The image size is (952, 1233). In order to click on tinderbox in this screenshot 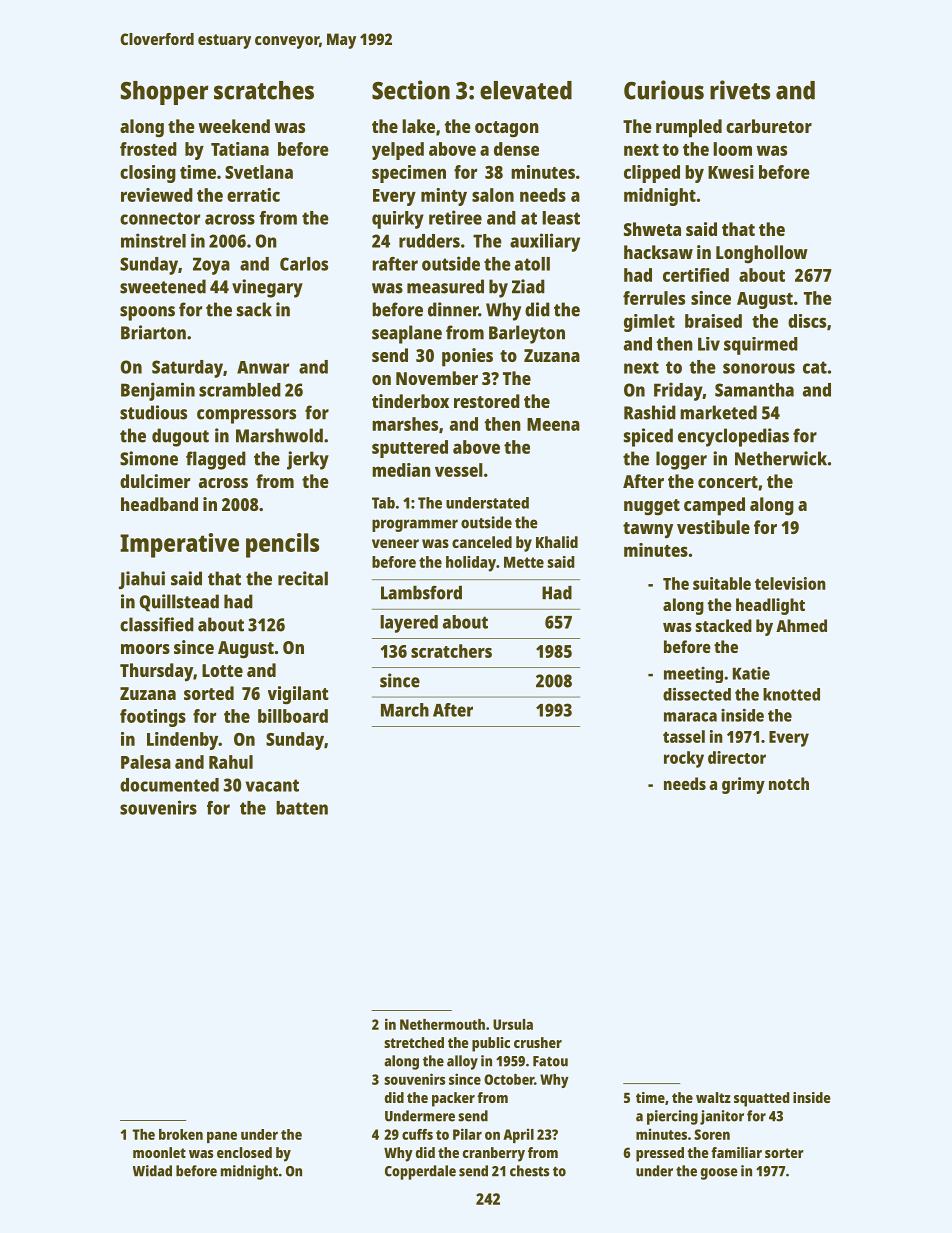, I will do `click(410, 401)`.
